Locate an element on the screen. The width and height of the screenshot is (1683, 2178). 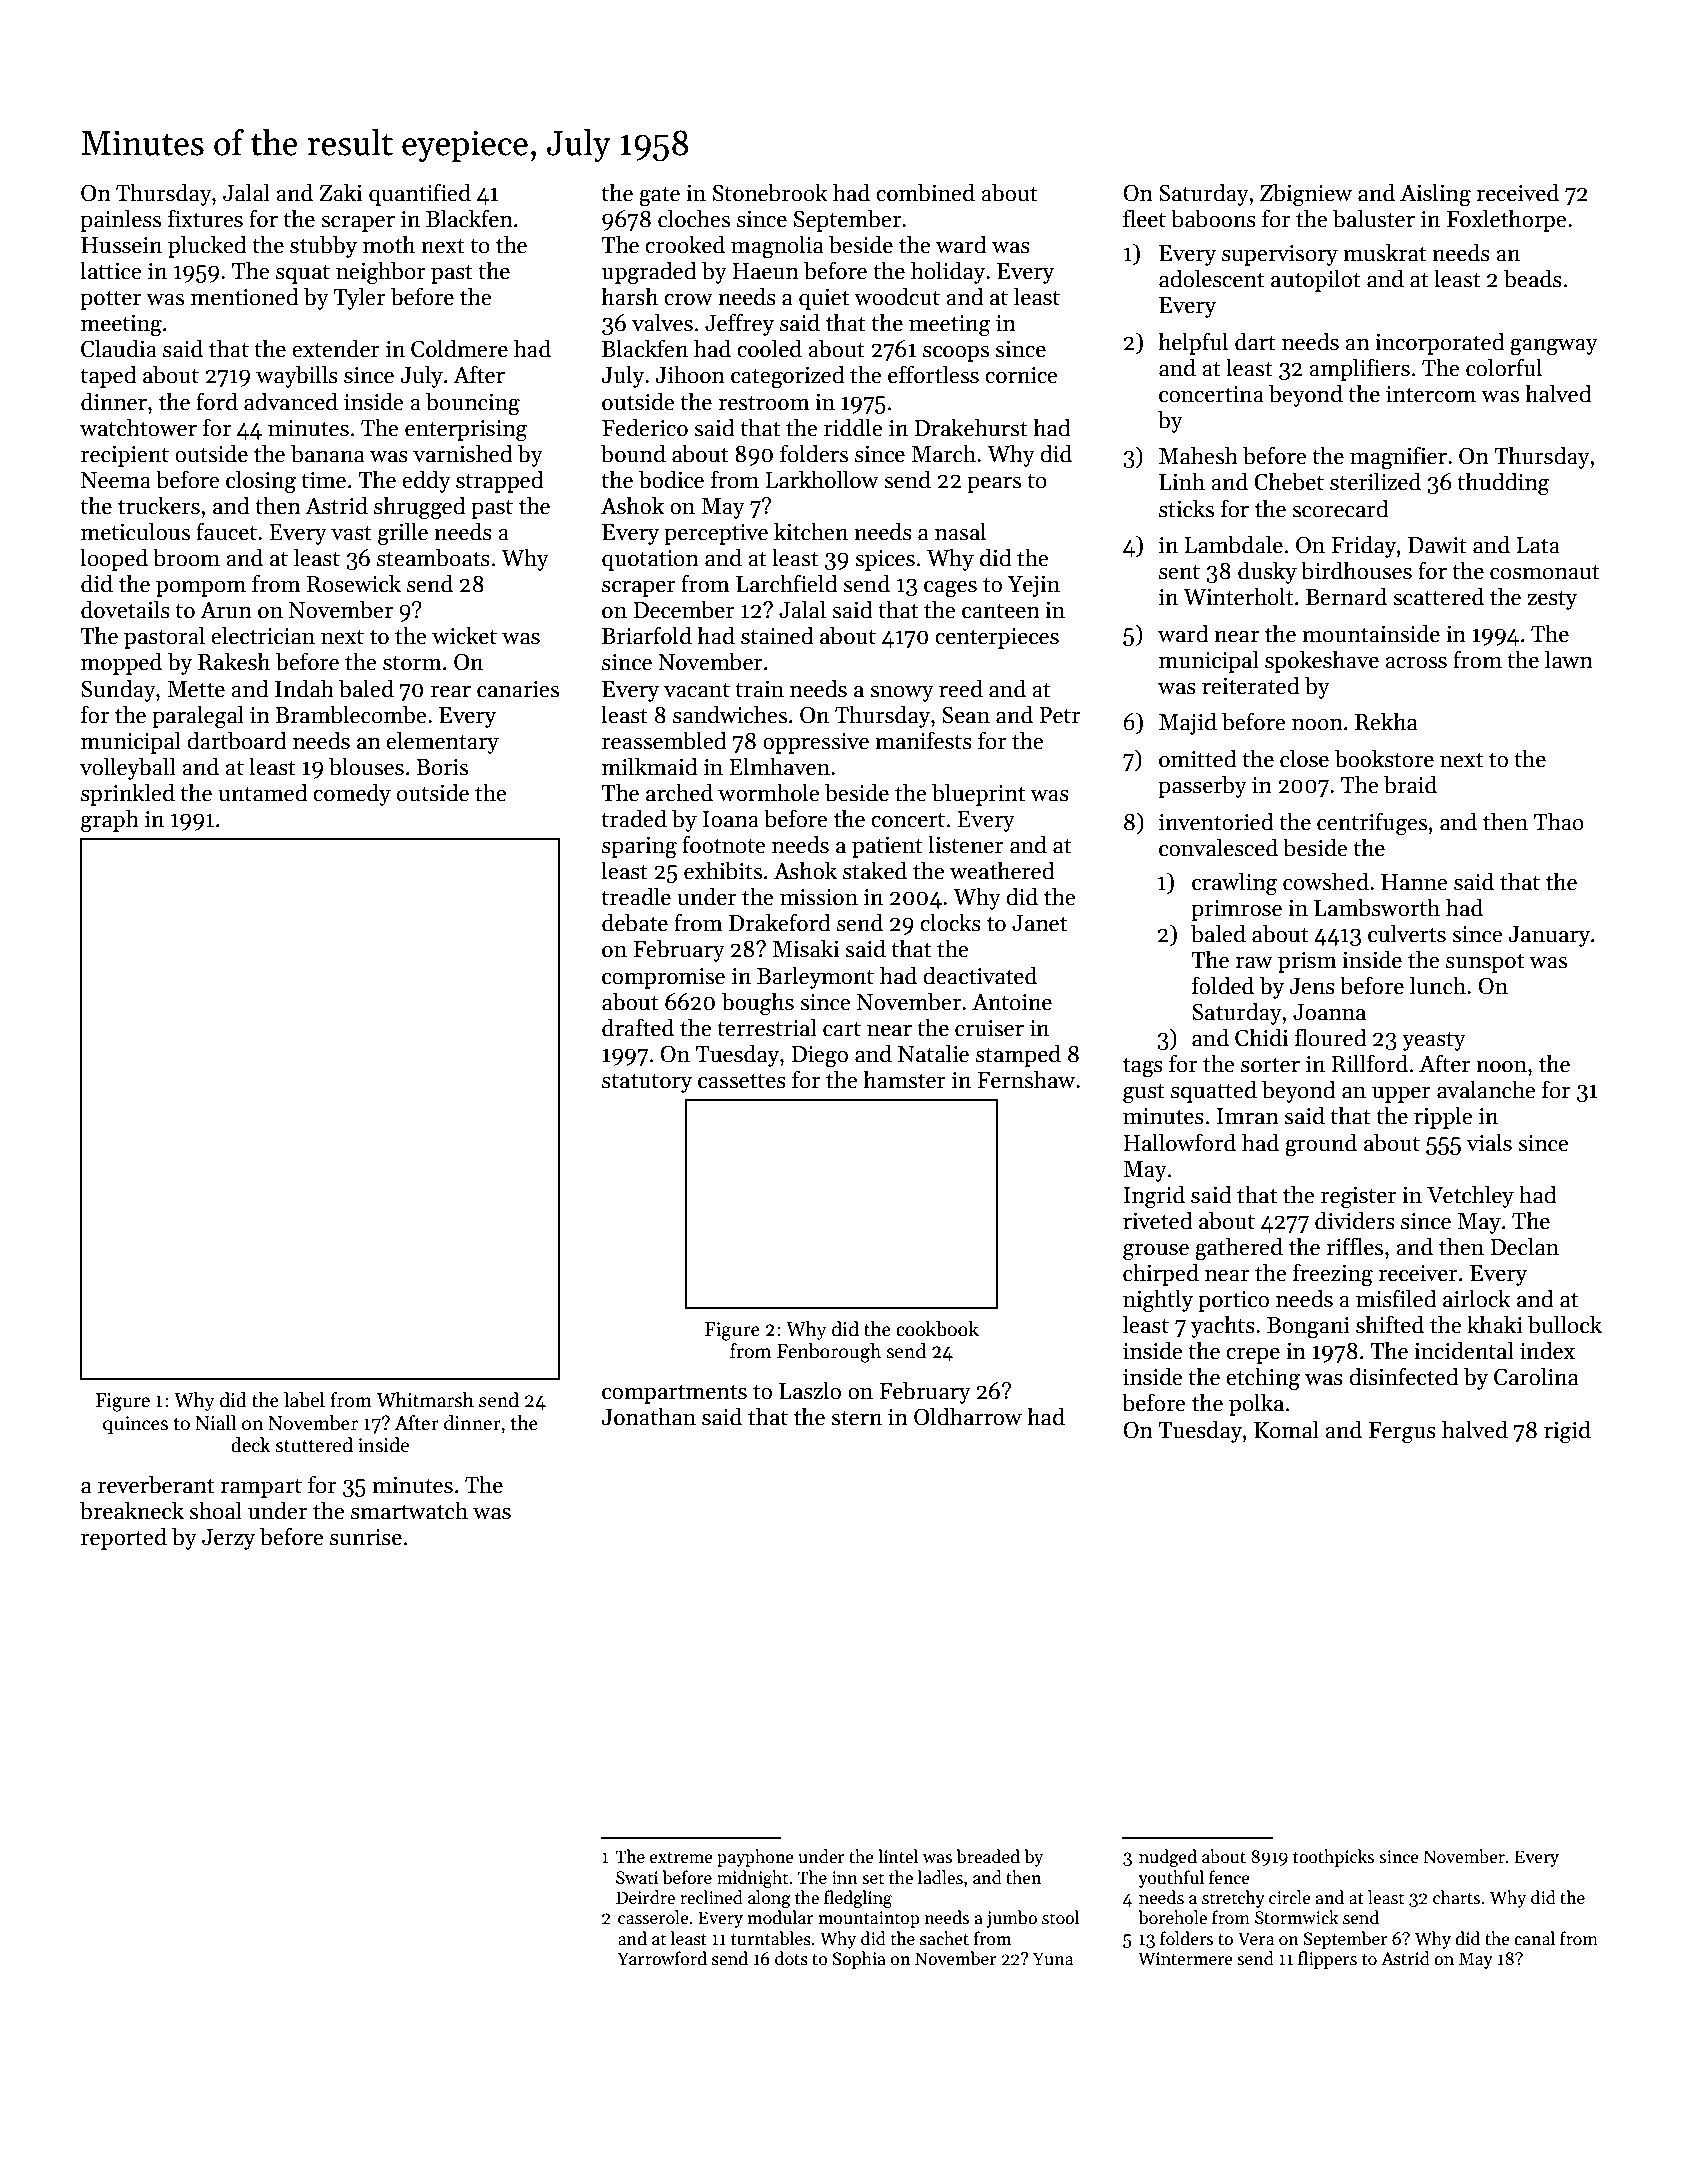
Jonathan is located at coordinates (649, 1416).
